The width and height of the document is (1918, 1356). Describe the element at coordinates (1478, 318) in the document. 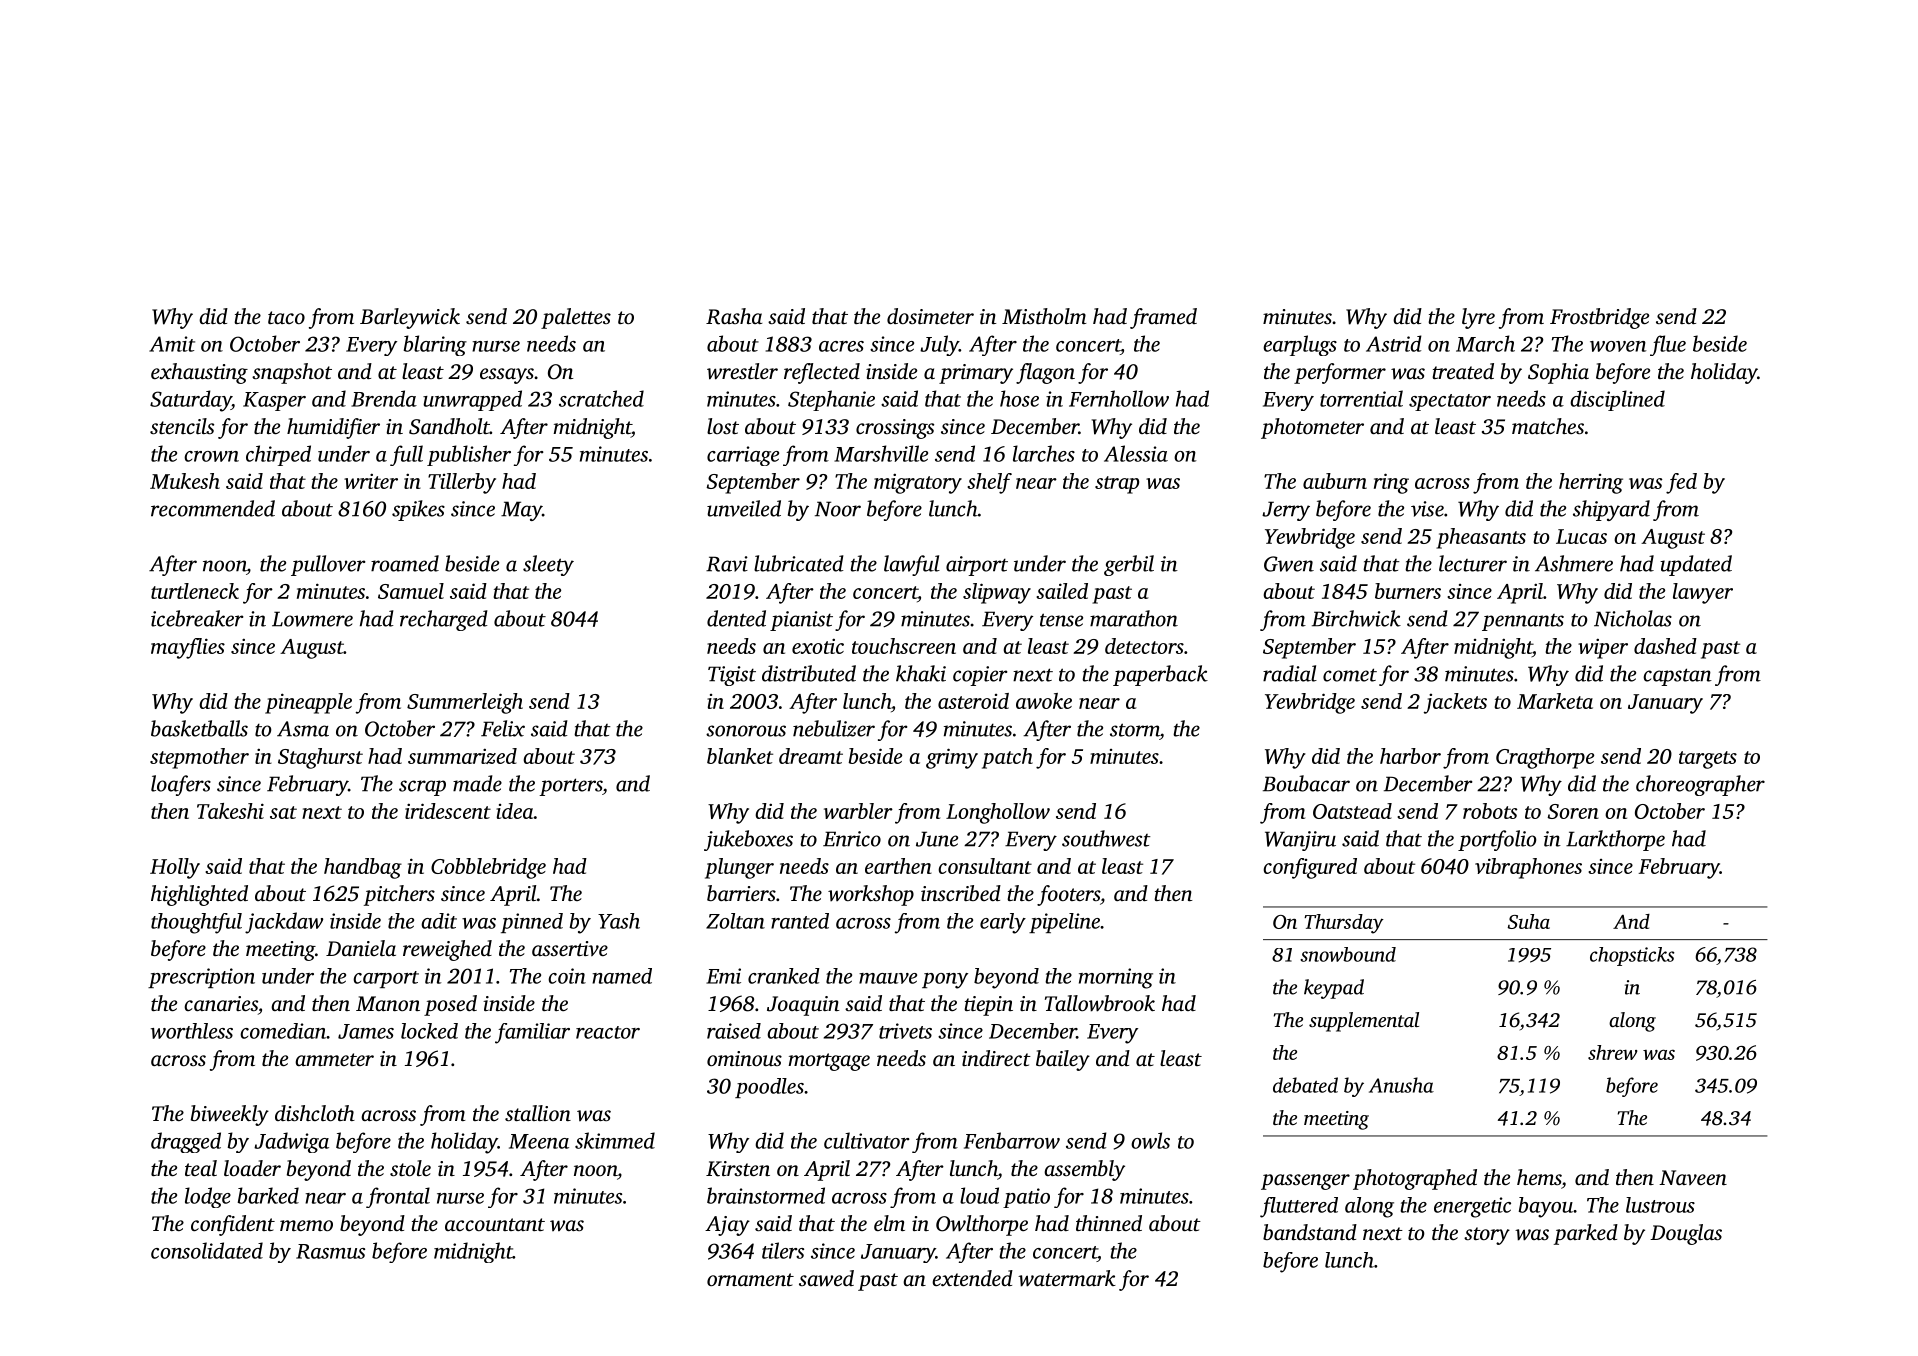

I see `lyre` at that location.
